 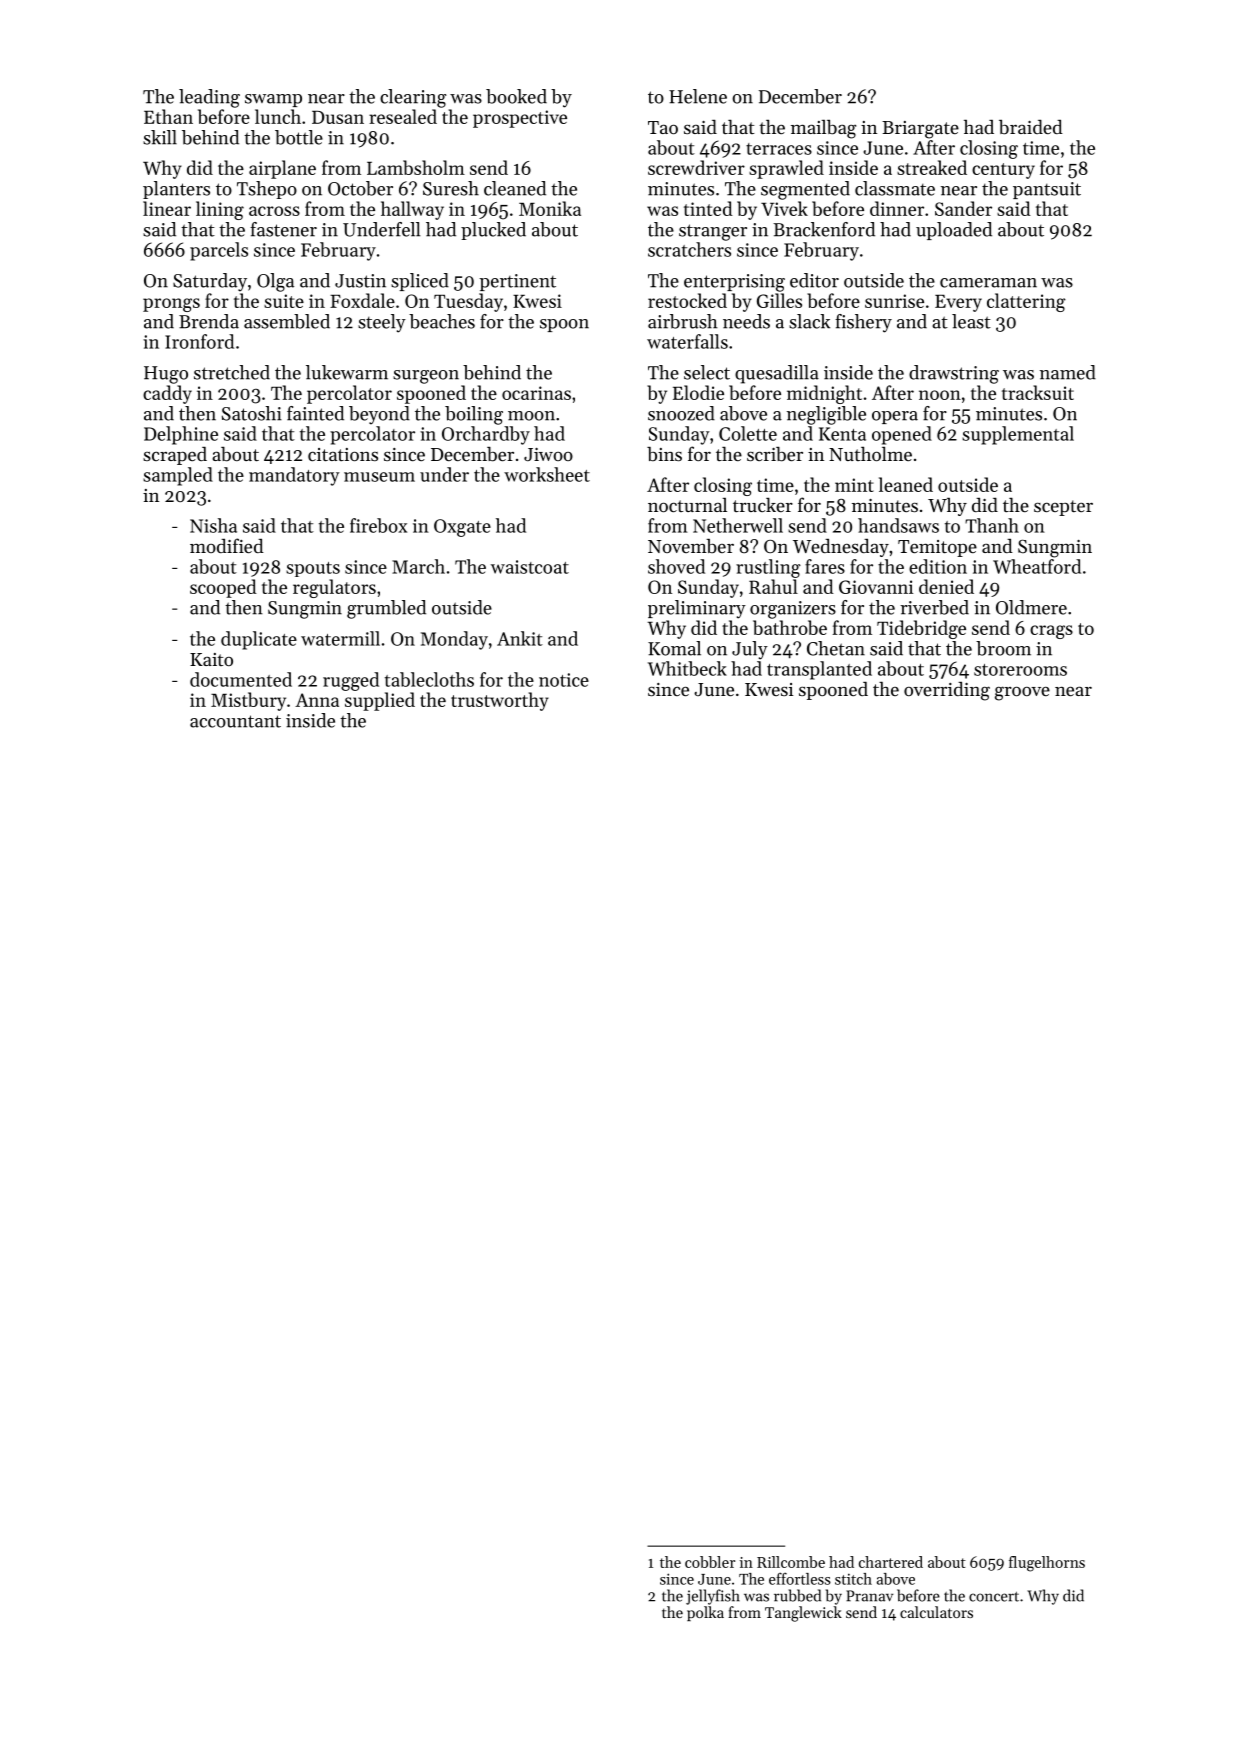 What do you see at coordinates (338, 117) in the page?
I see `Dusan` at bounding box center [338, 117].
